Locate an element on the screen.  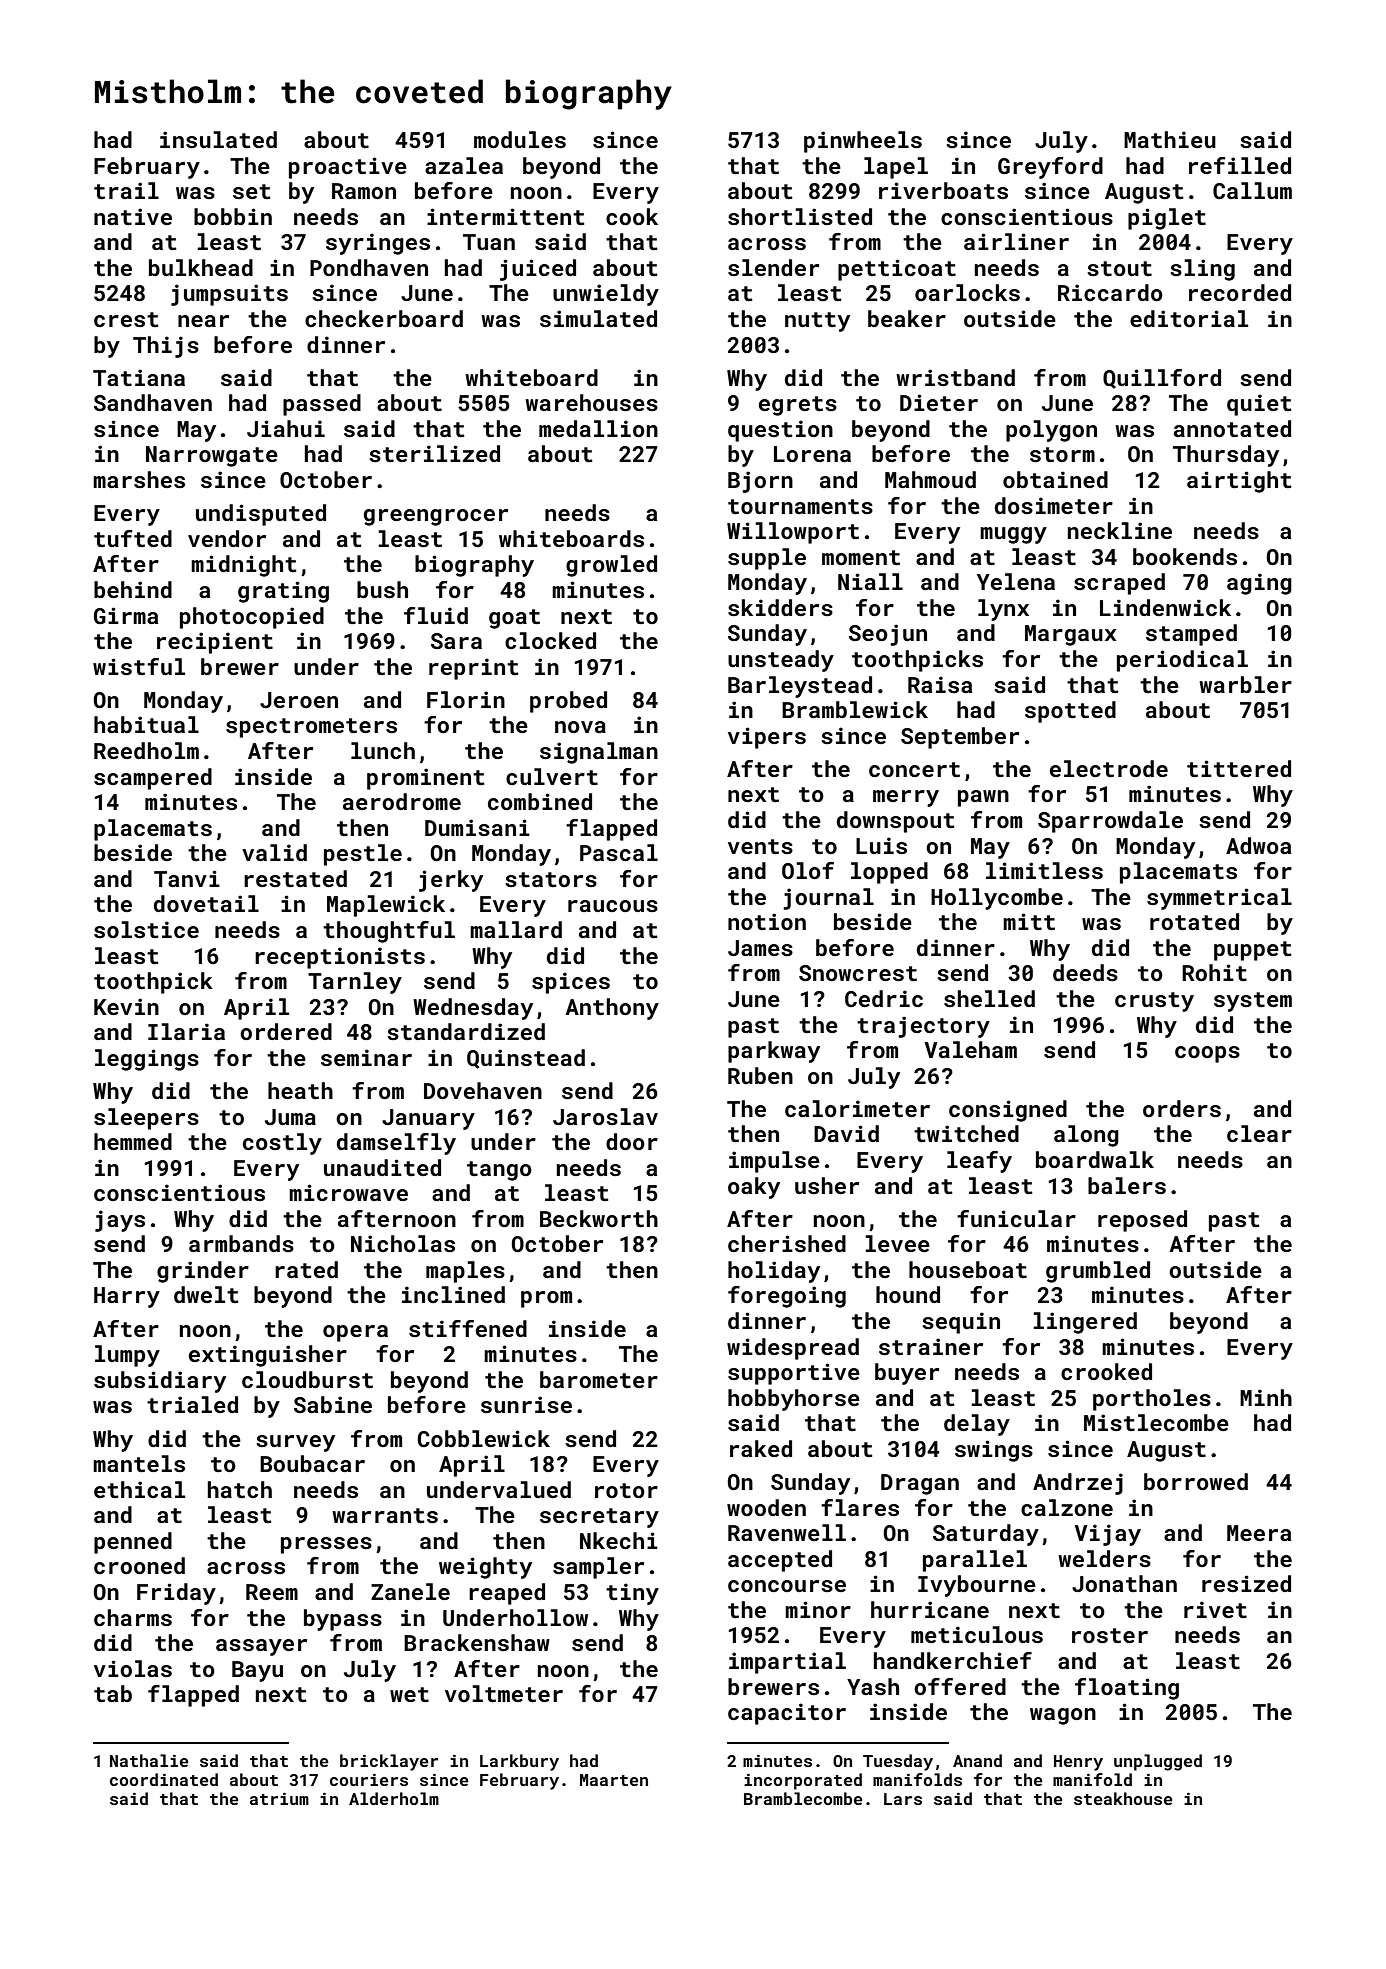
reposed is located at coordinates (1142, 1221).
